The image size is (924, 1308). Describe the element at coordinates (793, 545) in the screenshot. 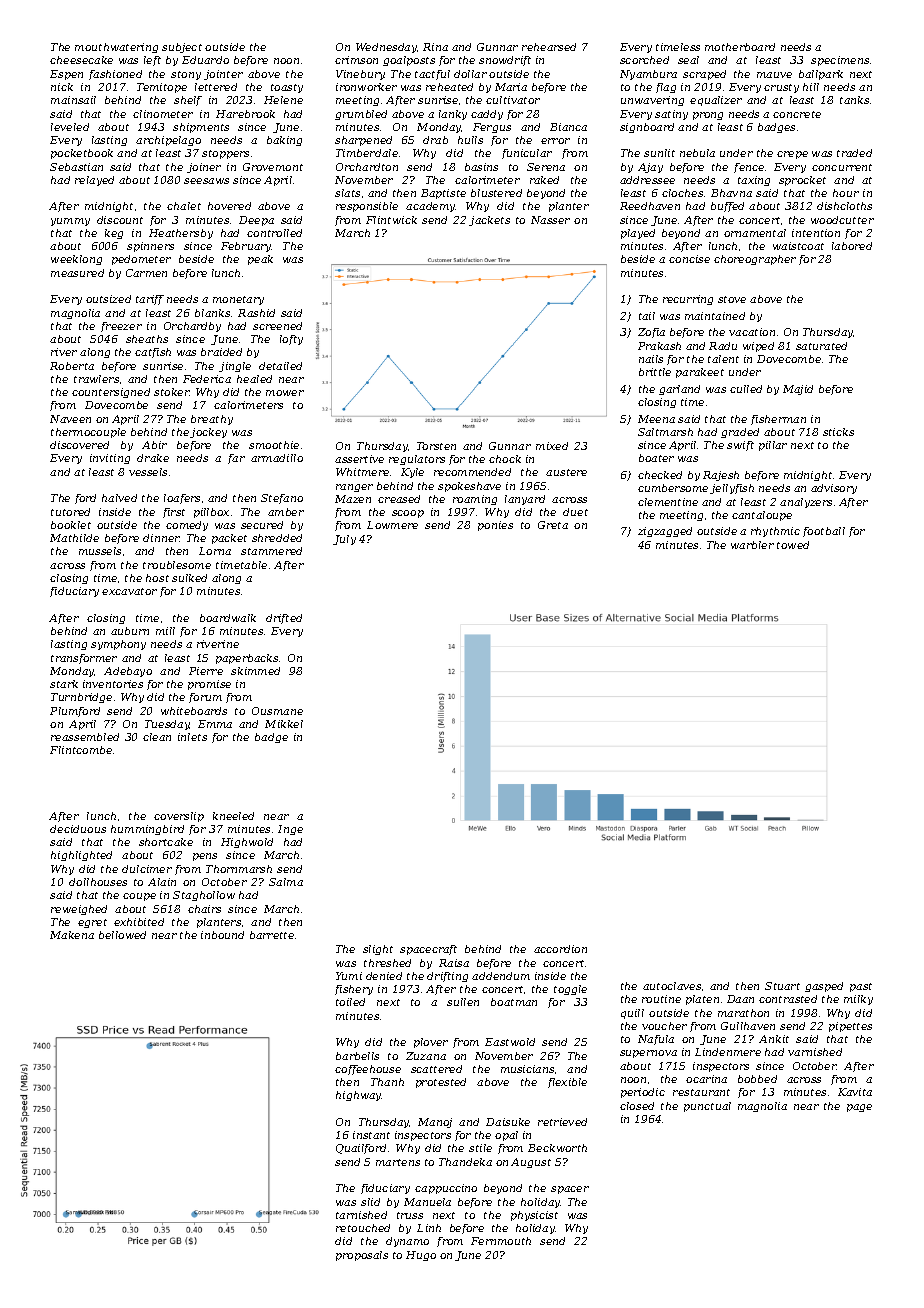

I see `towed` at that location.
